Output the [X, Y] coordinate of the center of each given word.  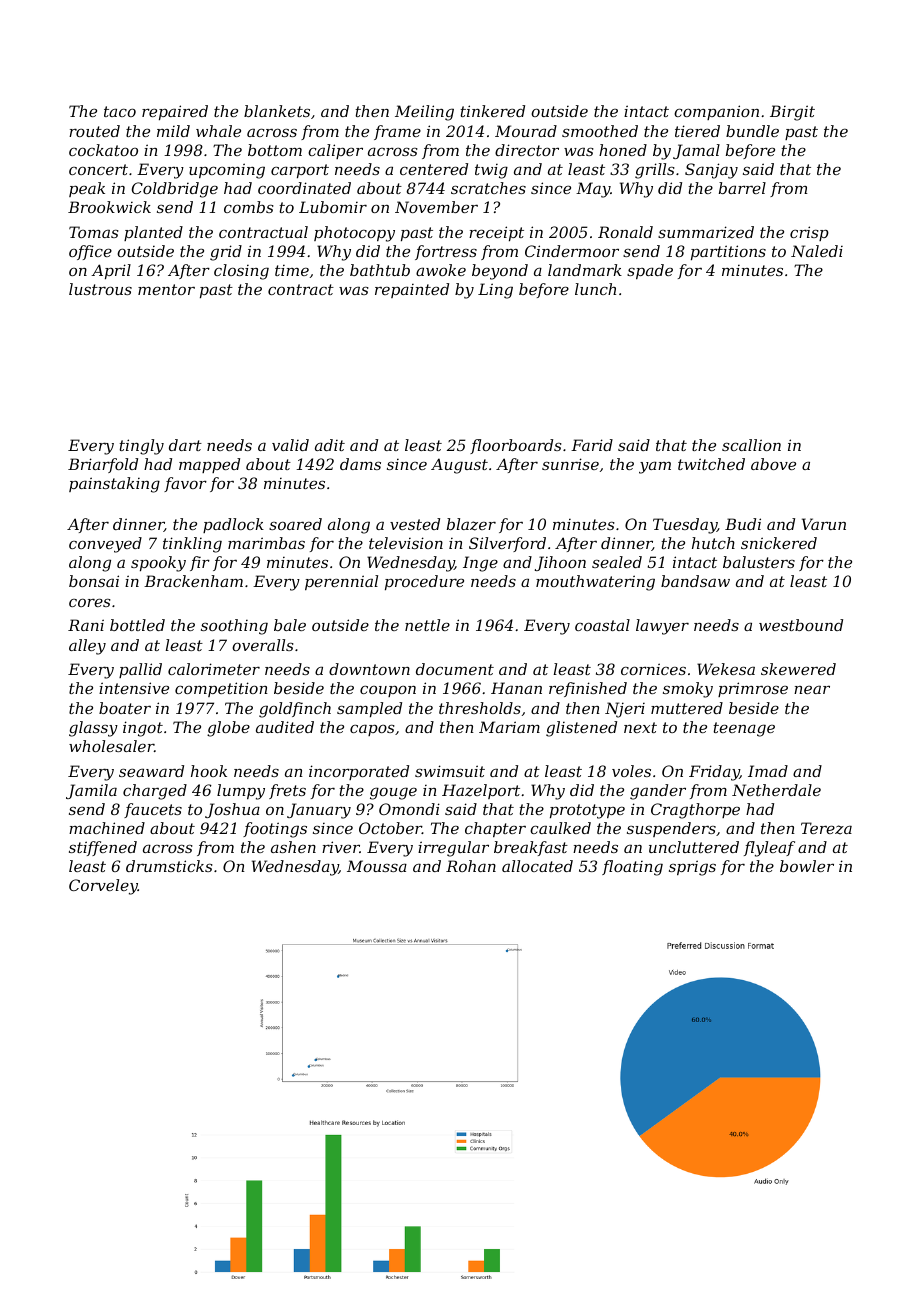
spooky [158, 564]
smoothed [600, 131]
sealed [617, 562]
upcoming [227, 171]
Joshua [232, 810]
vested [415, 524]
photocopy [354, 234]
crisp [809, 233]
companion [716, 112]
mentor [166, 289]
